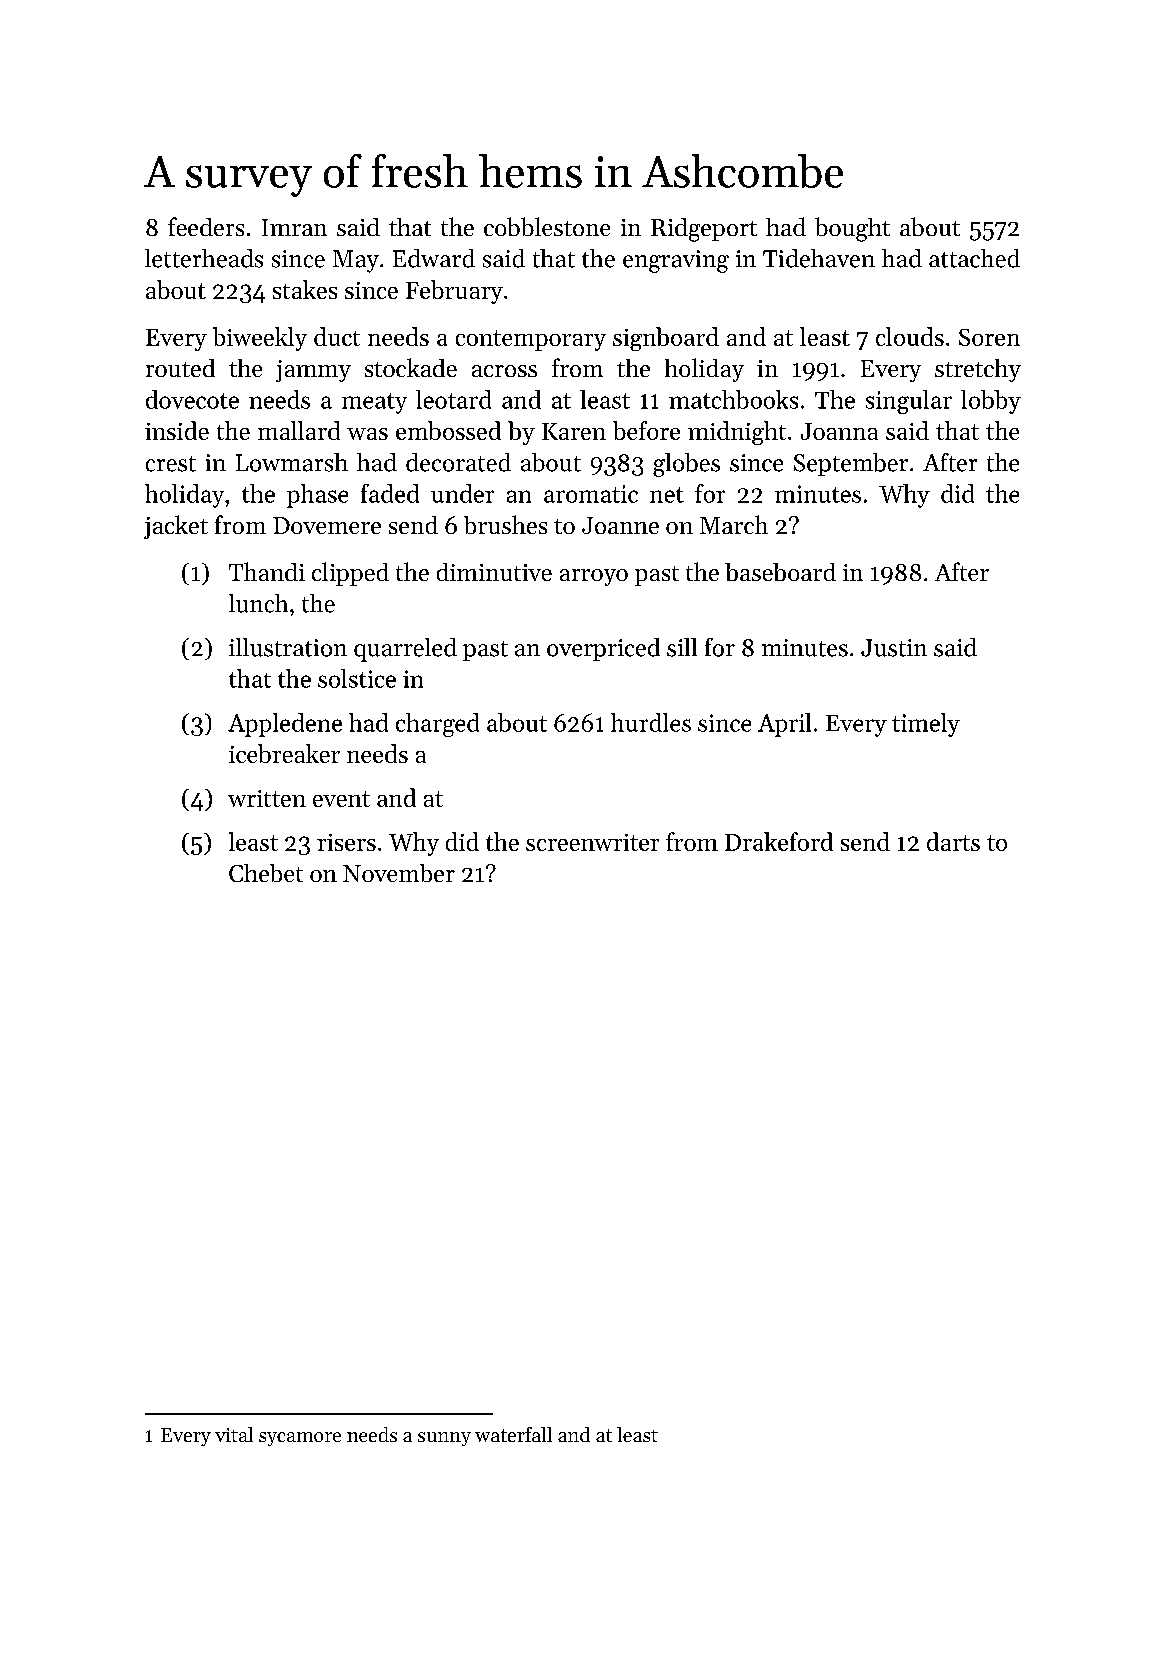  Describe the element at coordinates (234, 1434) in the page. I see `vital` at that location.
